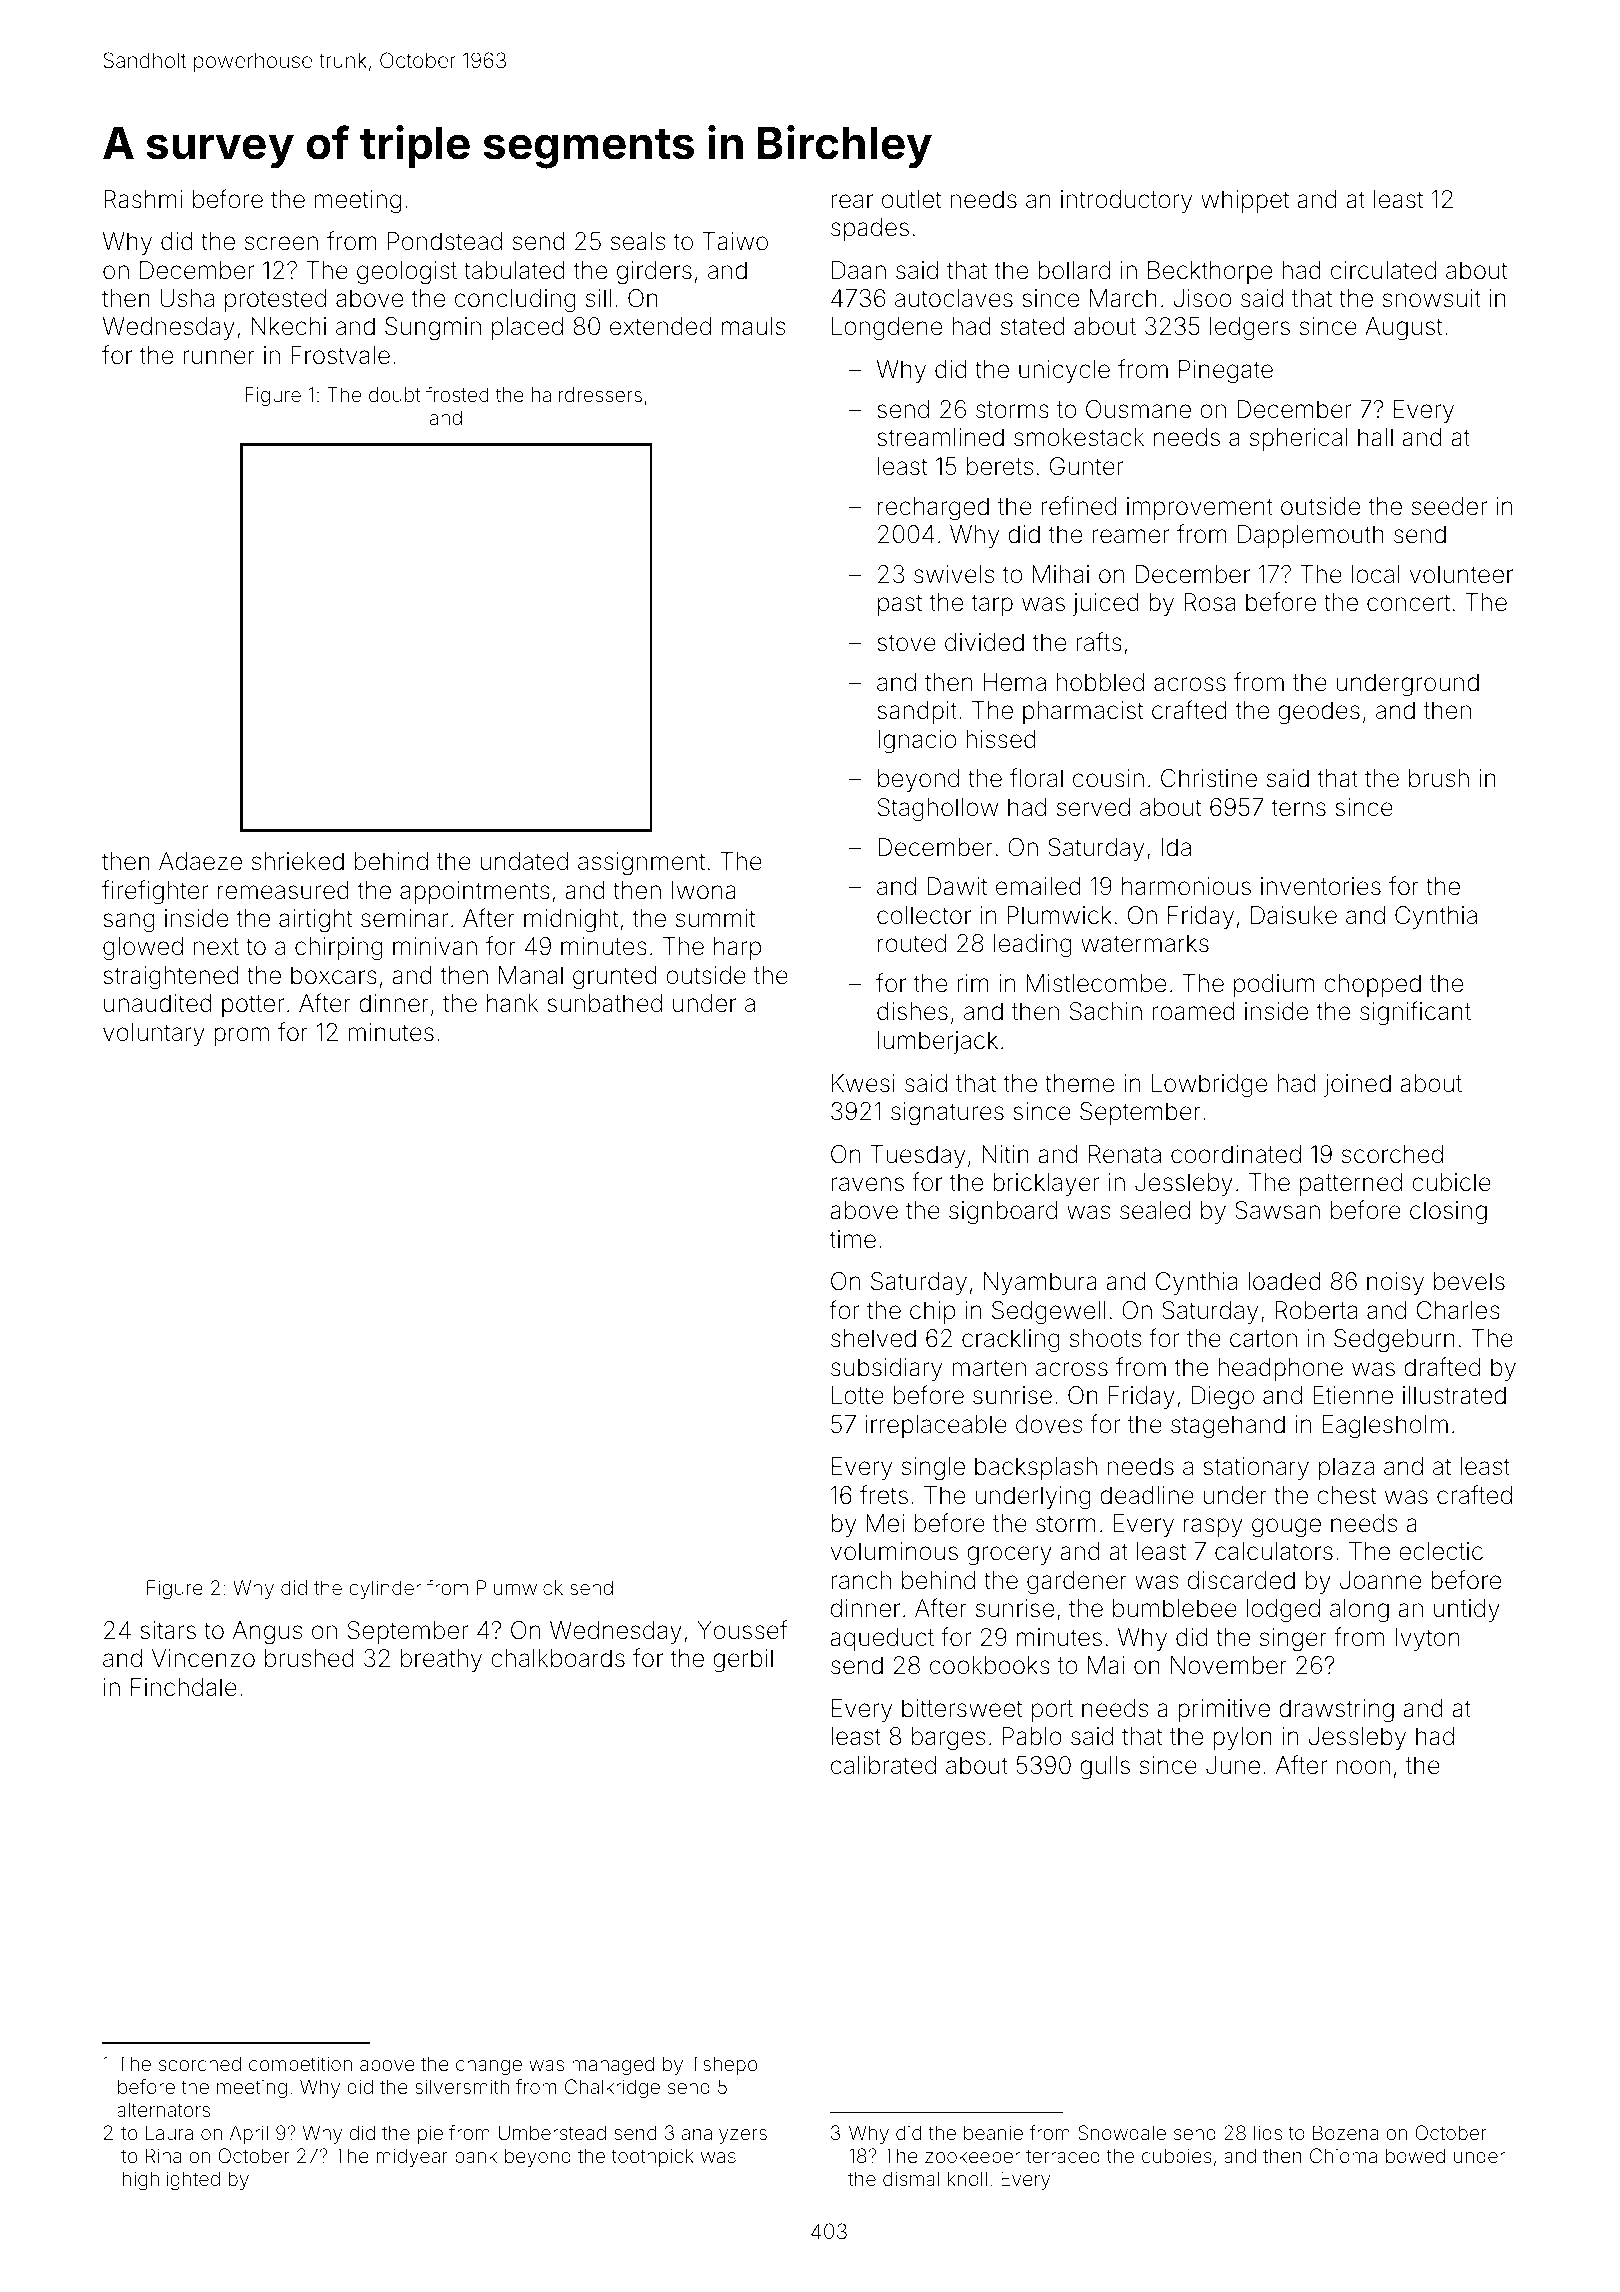  Describe the element at coordinates (154, 1034) in the screenshot. I see `voluntary` at that location.
